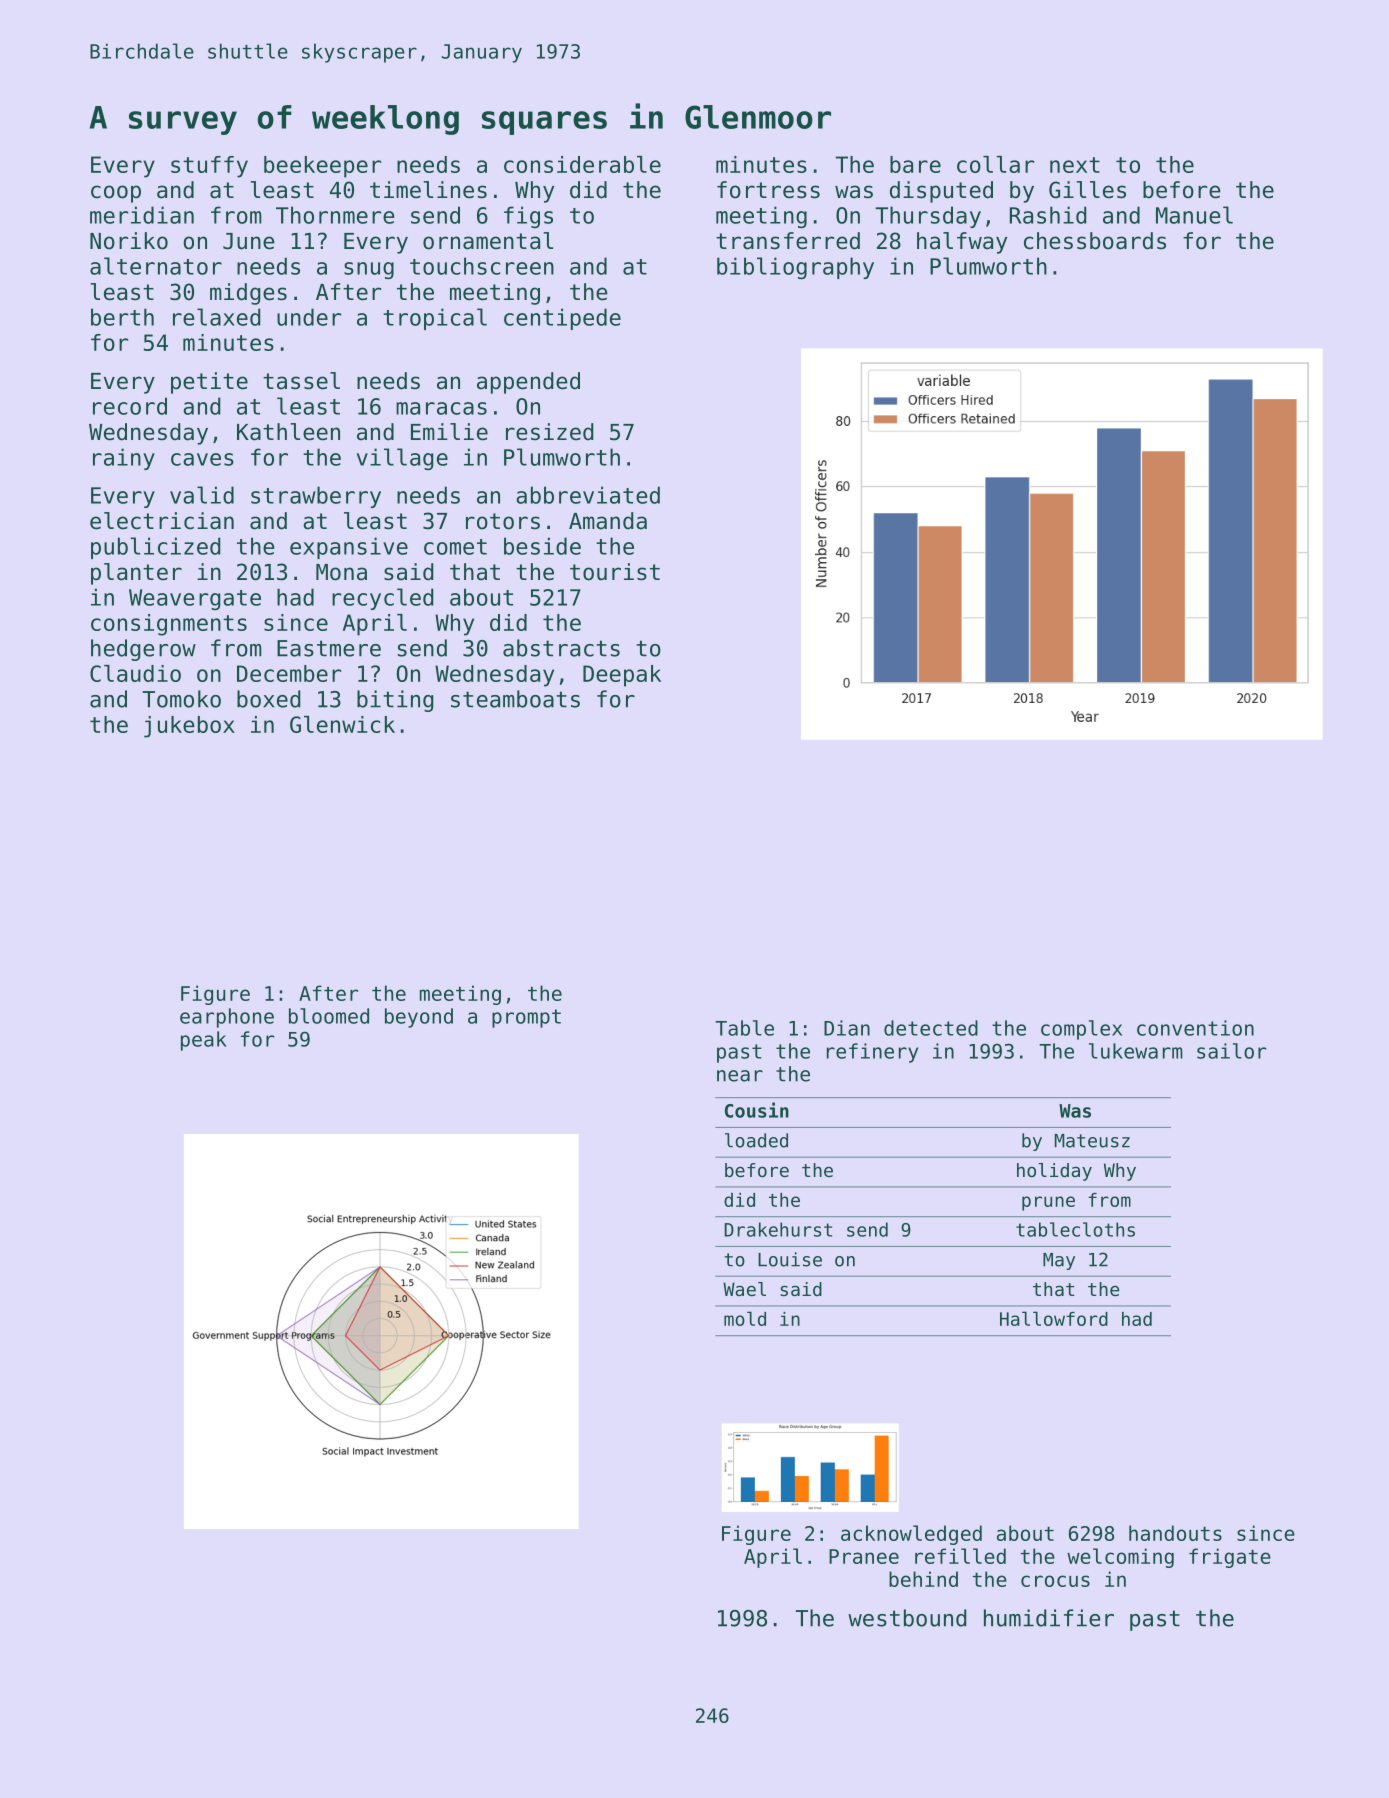 This document has width=1389, height=1798. I want to click on Pranee, so click(864, 1556).
